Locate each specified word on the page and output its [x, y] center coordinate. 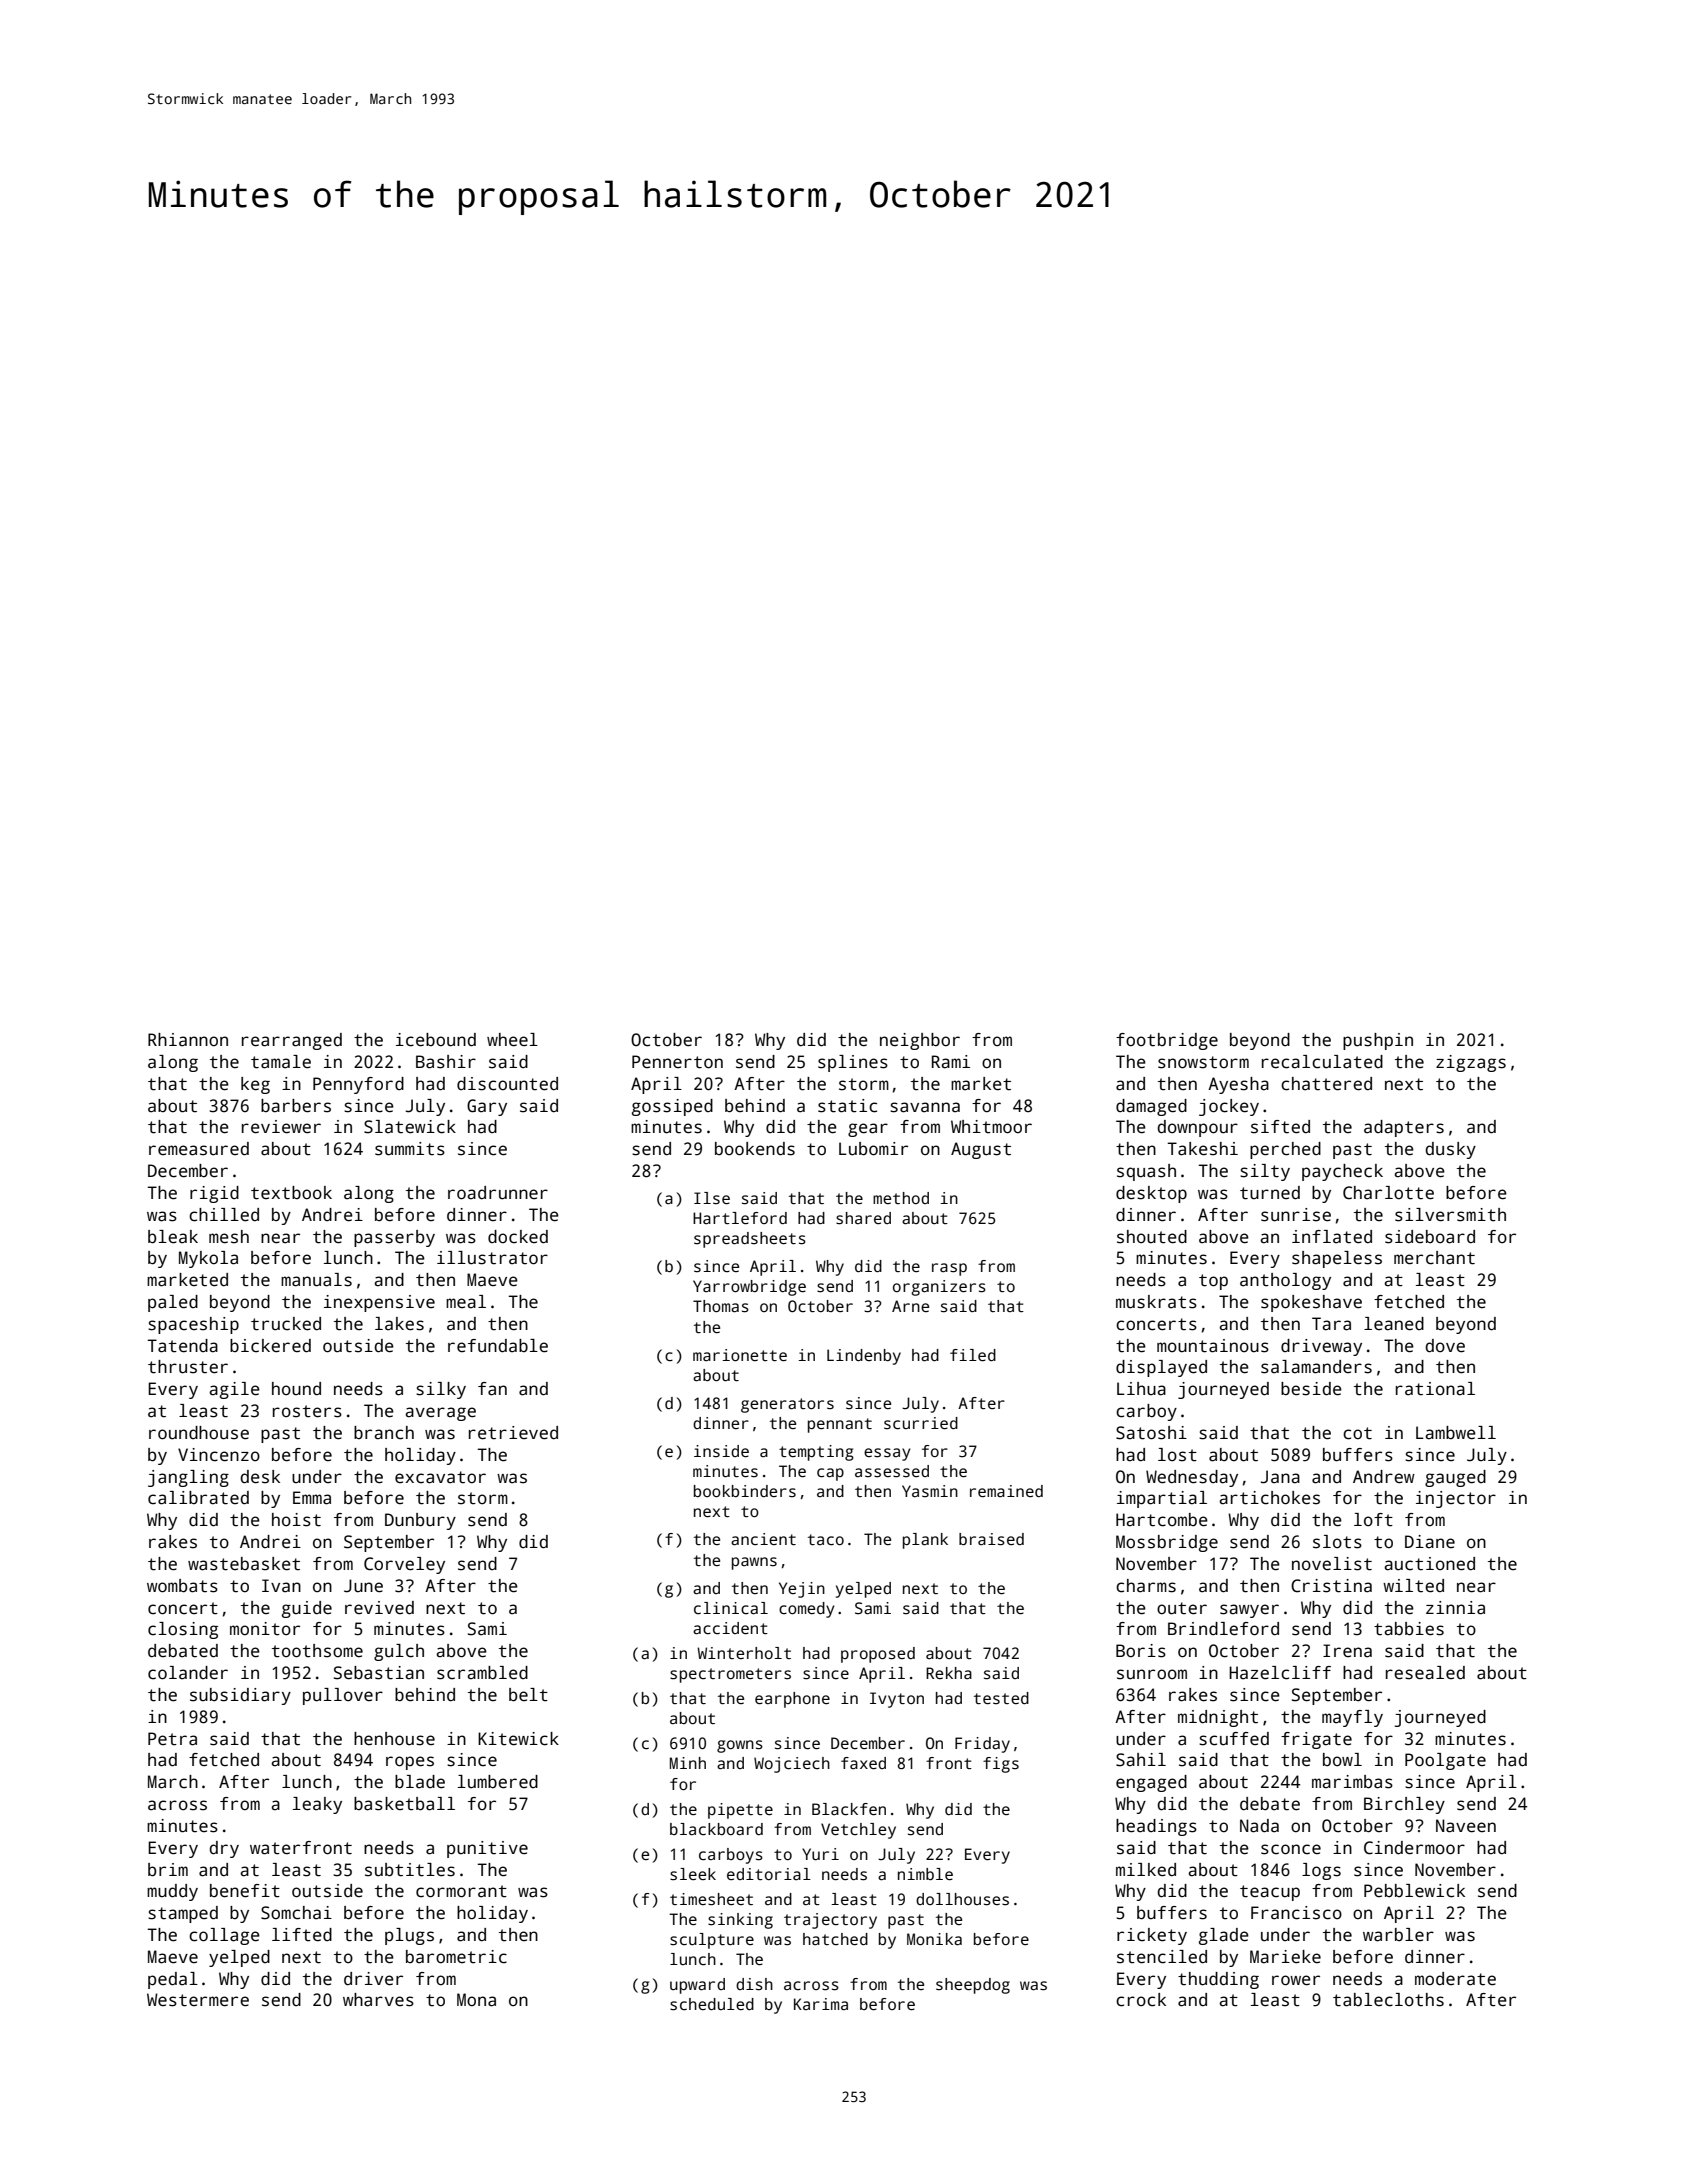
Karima [821, 2004]
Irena [1347, 1651]
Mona [476, 2000]
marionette [740, 1355]
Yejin [802, 1590]
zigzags [1471, 1063]
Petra [172, 1739]
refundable [498, 1346]
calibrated [198, 1498]
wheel [512, 1040]
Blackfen [849, 1809]
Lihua [1141, 1389]
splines [853, 1063]
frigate [1316, 1740]
